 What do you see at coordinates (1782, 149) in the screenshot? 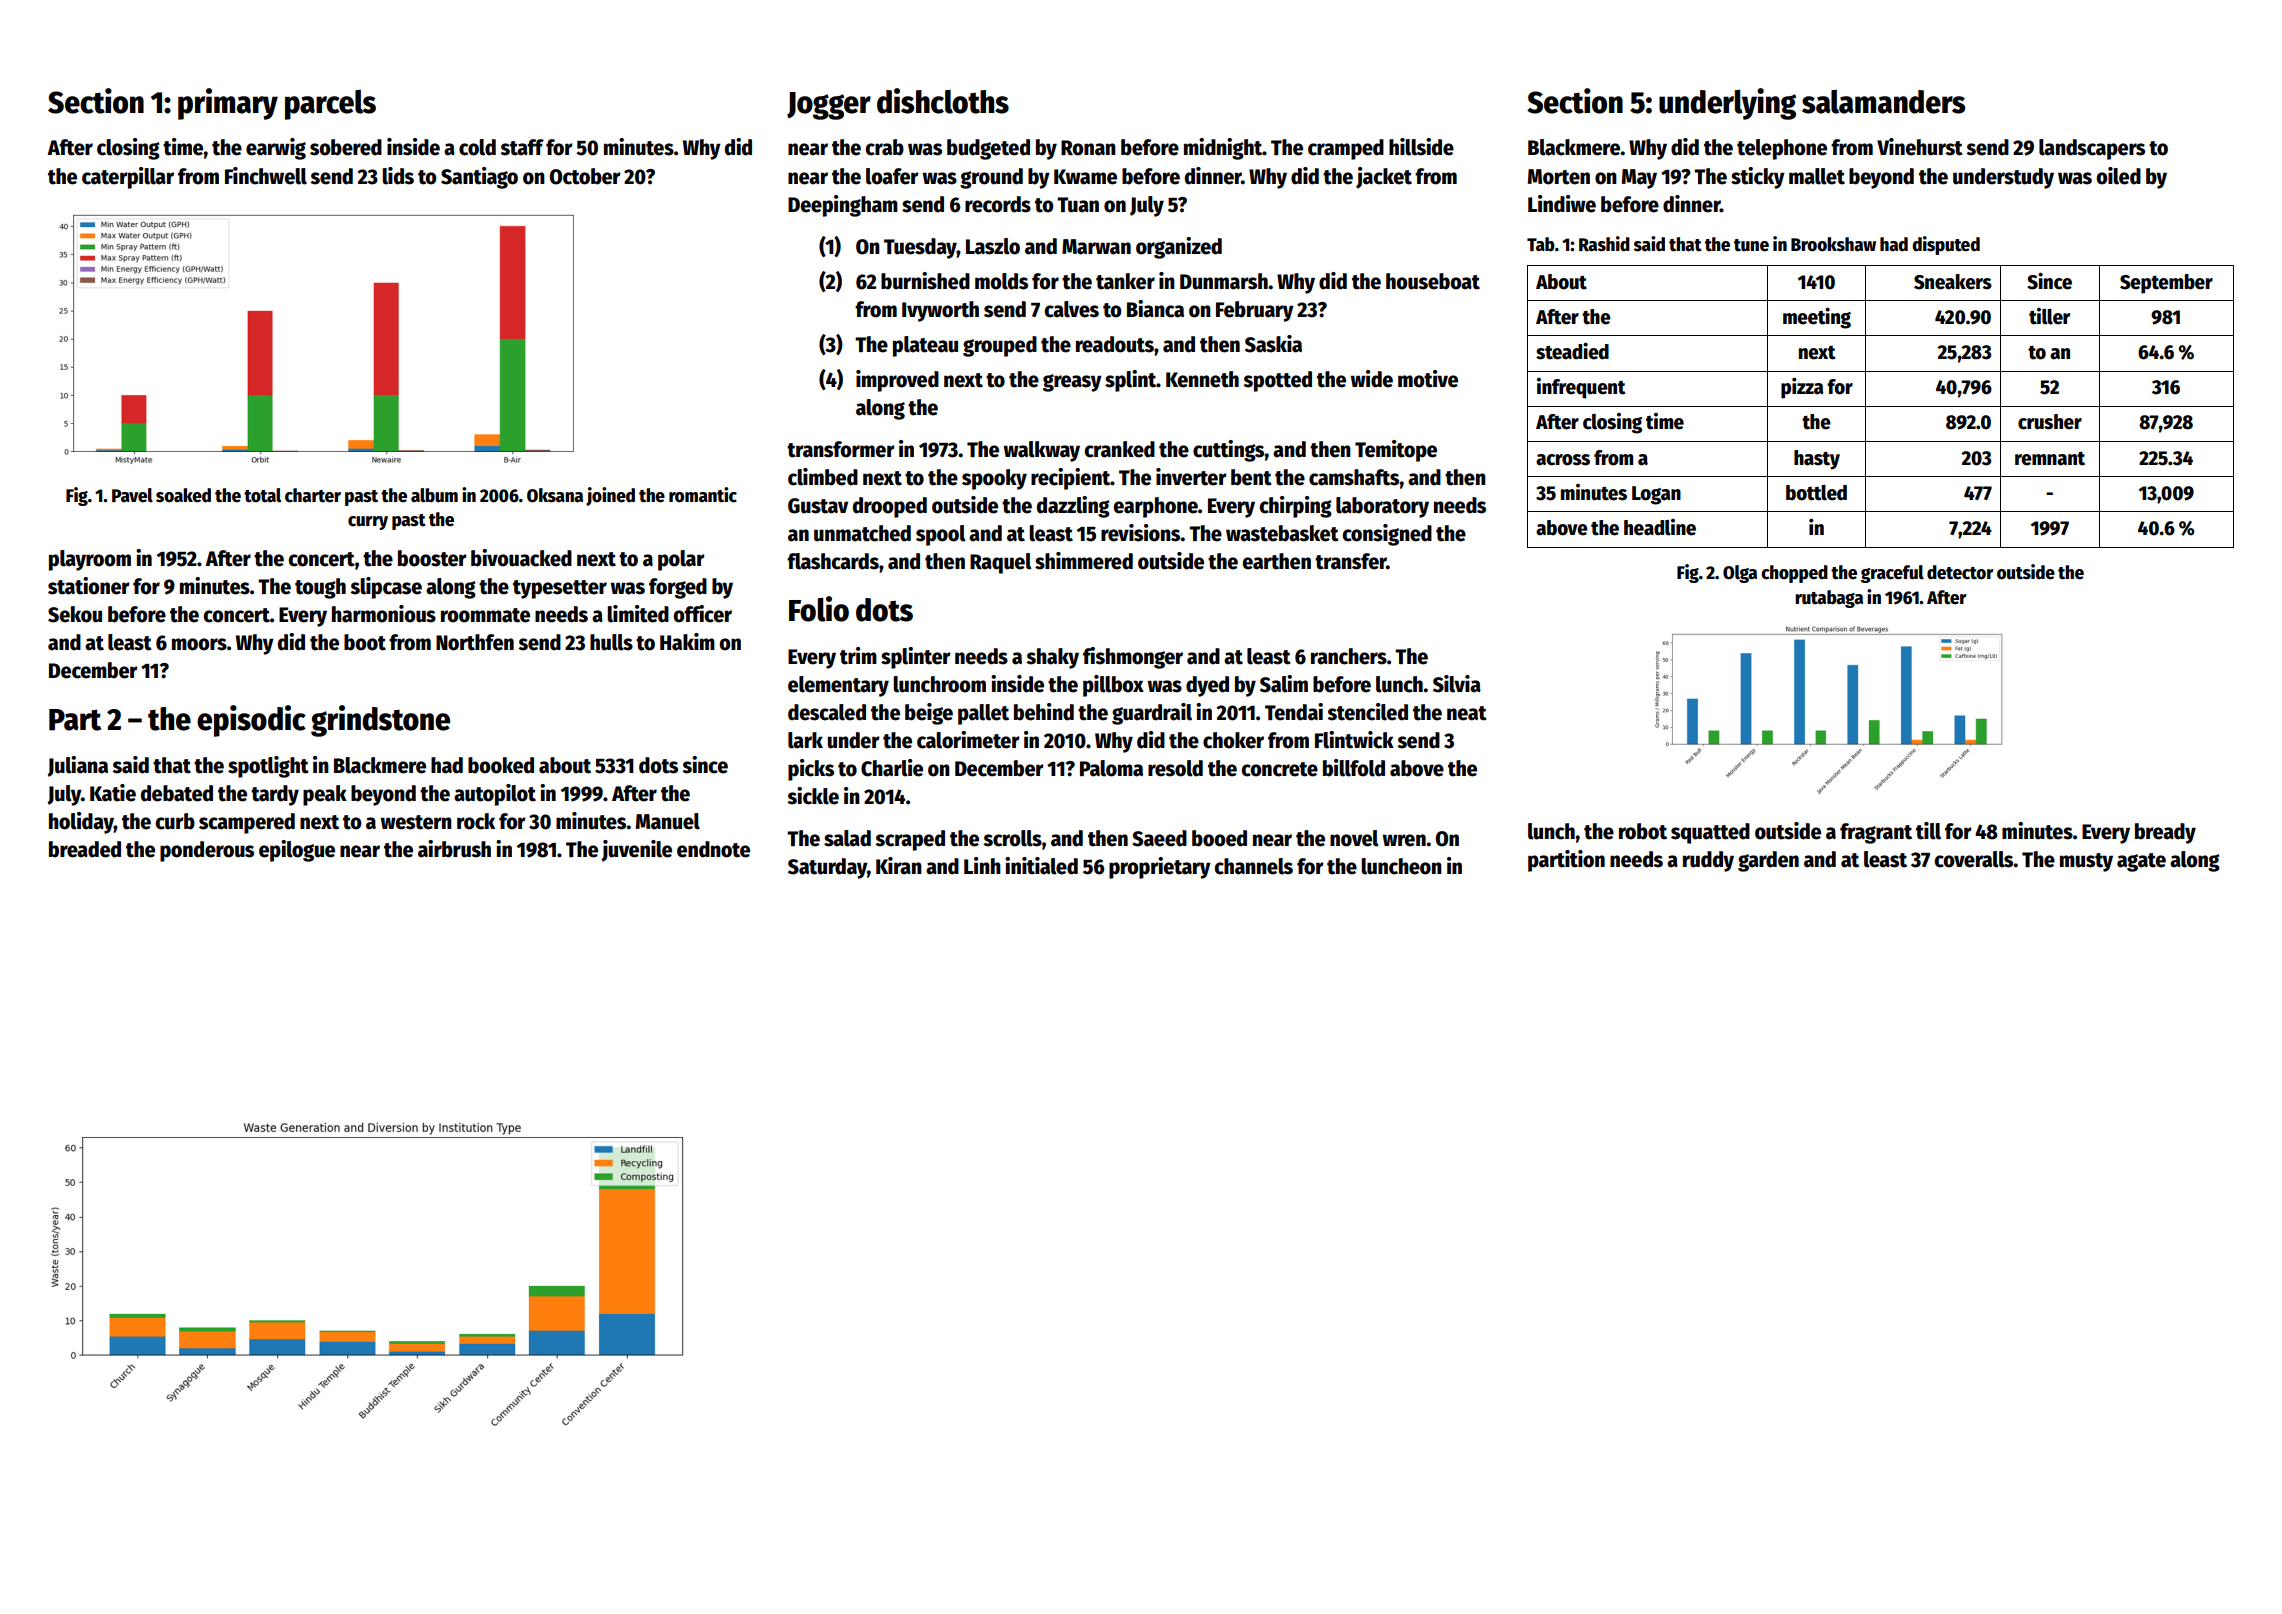
I see `telephone` at bounding box center [1782, 149].
